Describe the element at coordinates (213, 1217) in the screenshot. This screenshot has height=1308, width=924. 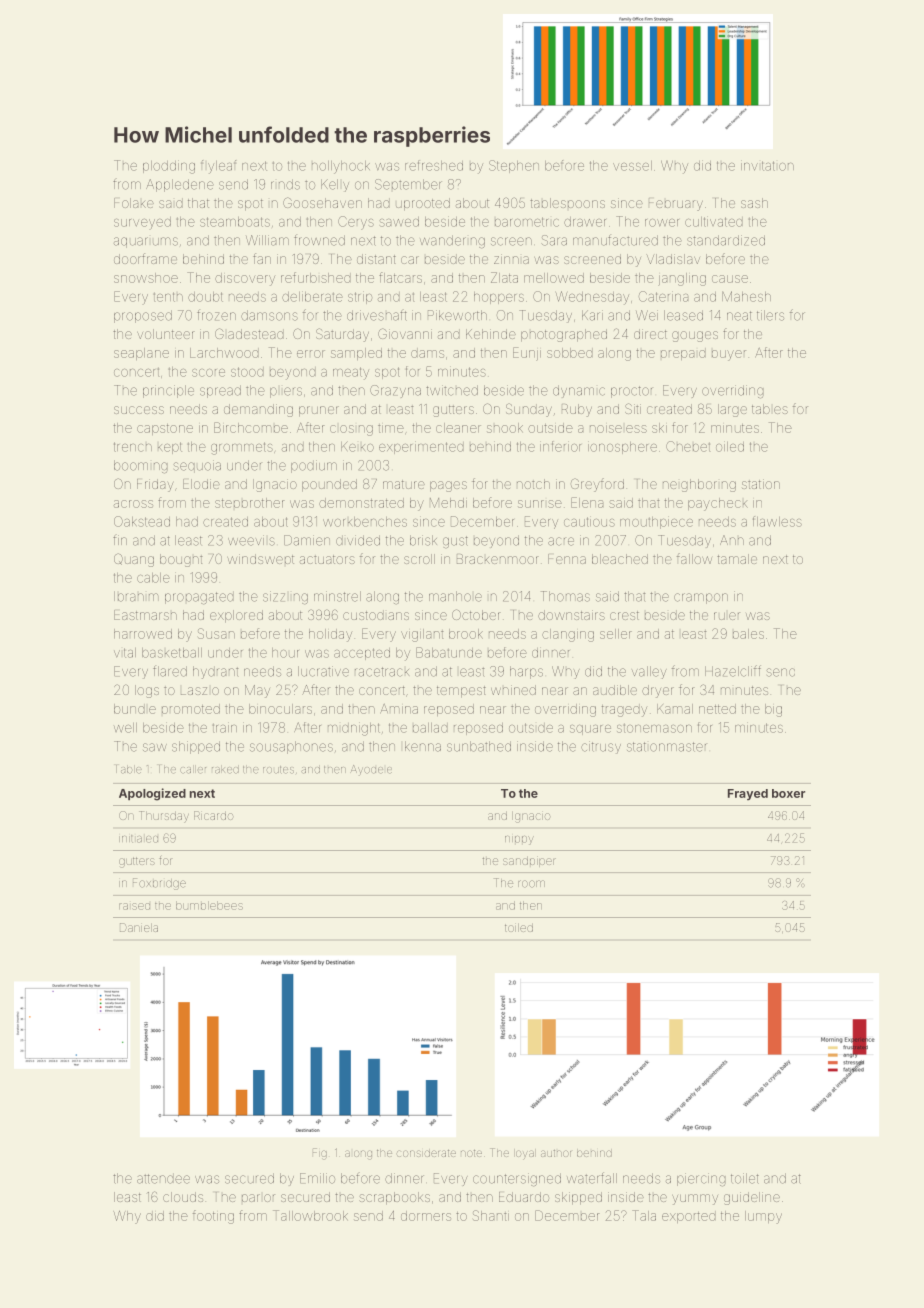
I see `footing` at that location.
